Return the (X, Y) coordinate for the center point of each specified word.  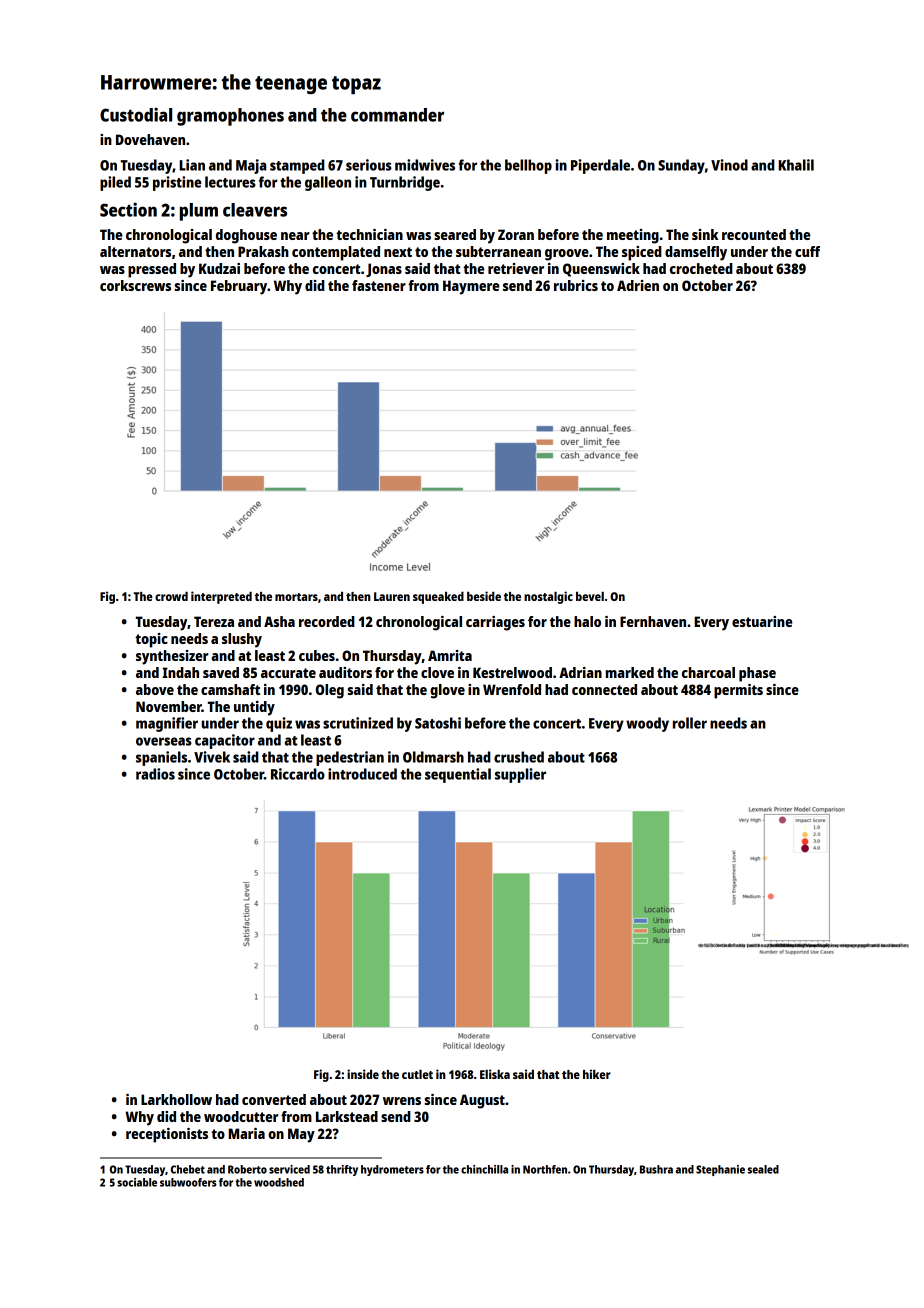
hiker (597, 1074)
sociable (137, 1182)
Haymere (471, 287)
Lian (192, 165)
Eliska (495, 1074)
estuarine (762, 621)
